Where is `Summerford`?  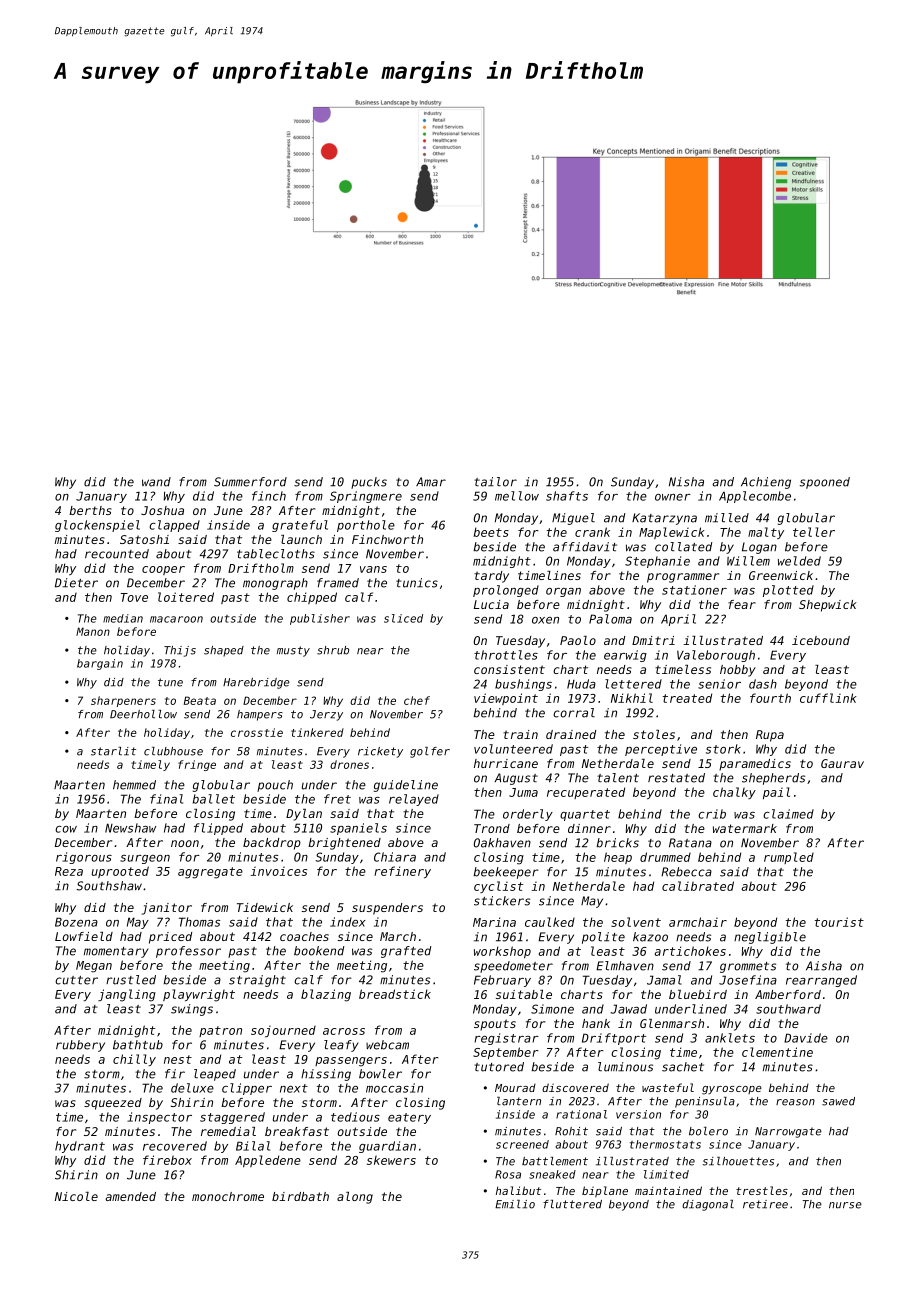 Summerford is located at coordinates (250, 482).
